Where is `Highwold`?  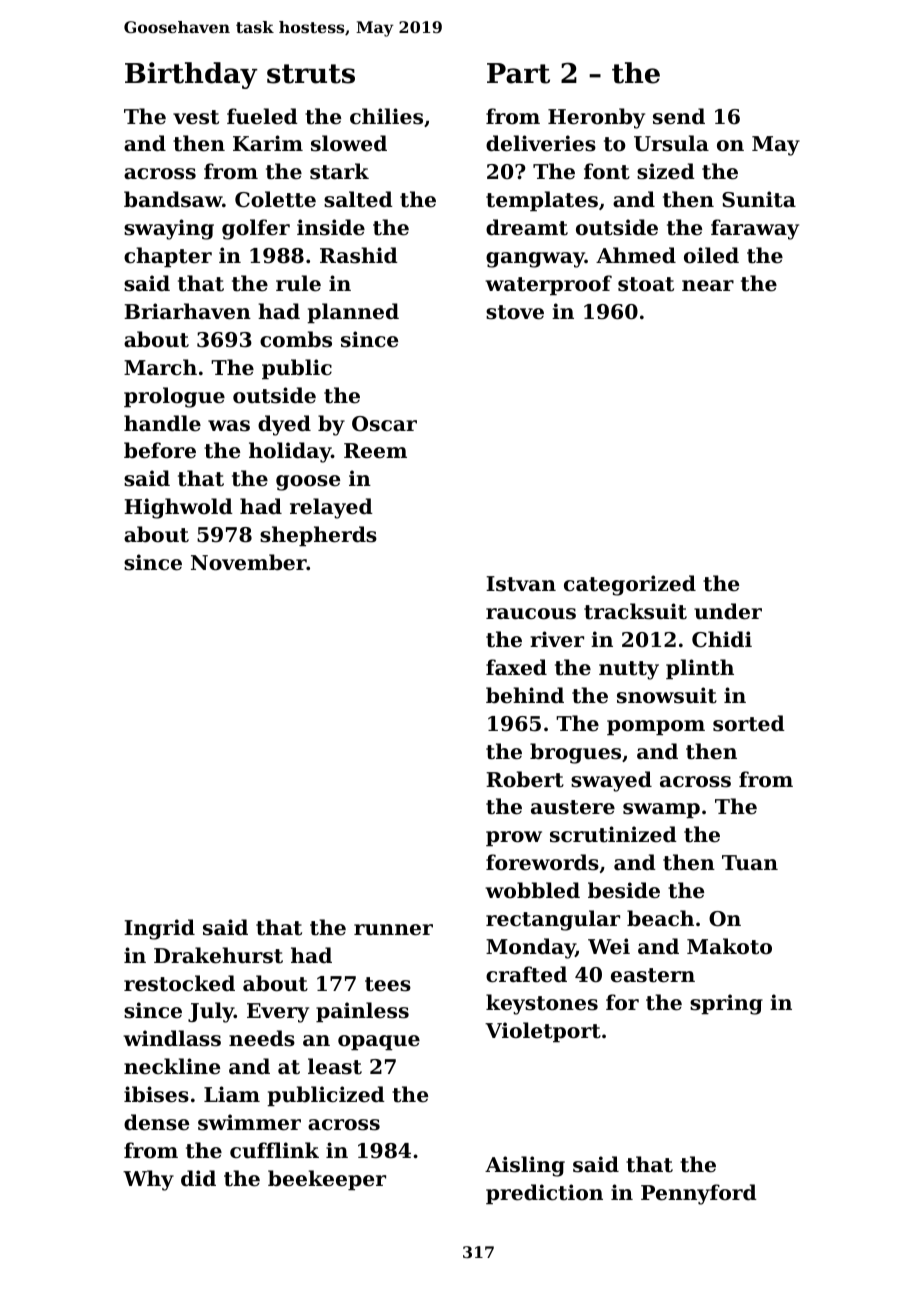 Highwold is located at coordinates (178, 508).
